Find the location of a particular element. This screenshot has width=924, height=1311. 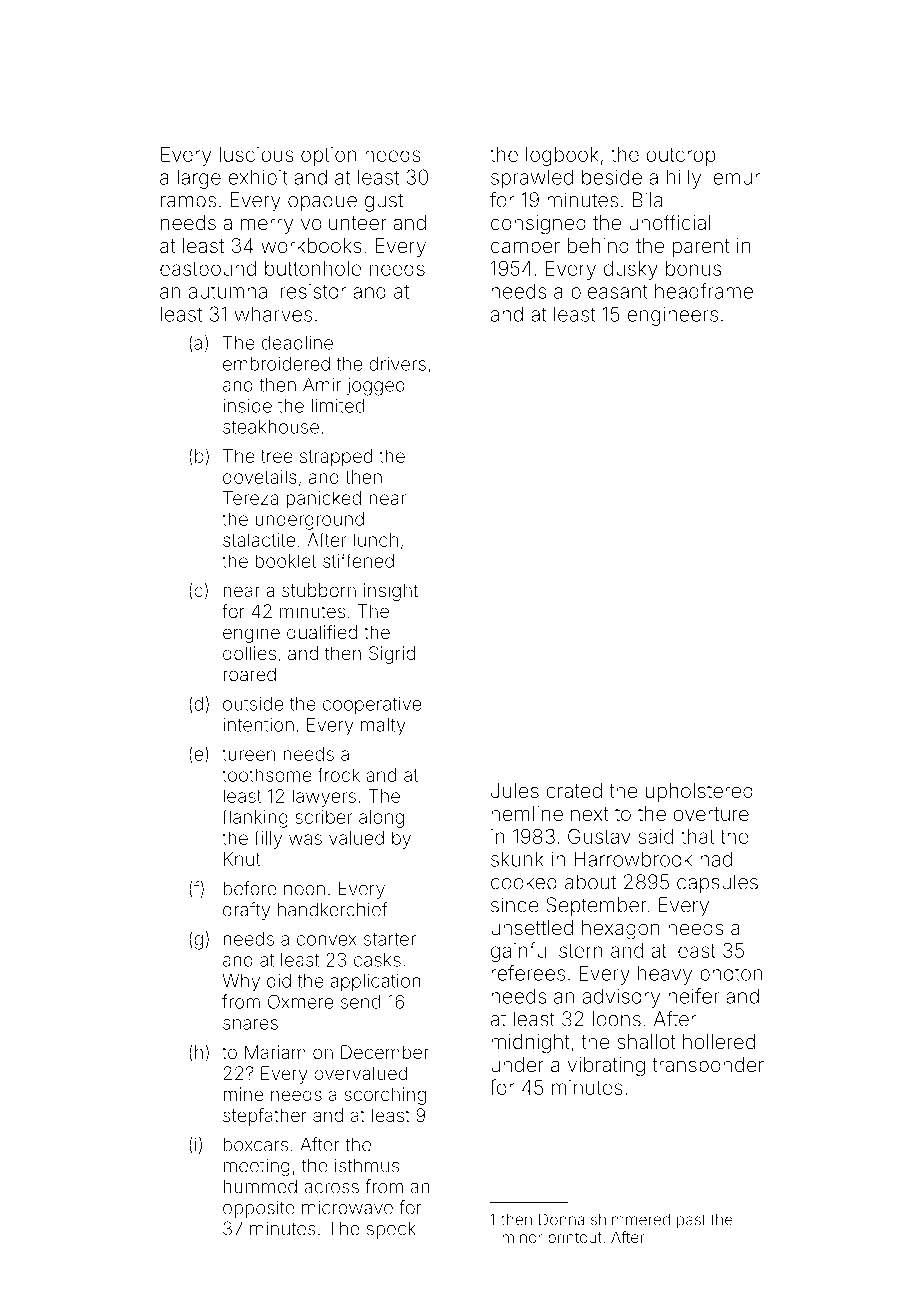

jogged is located at coordinates (376, 387).
